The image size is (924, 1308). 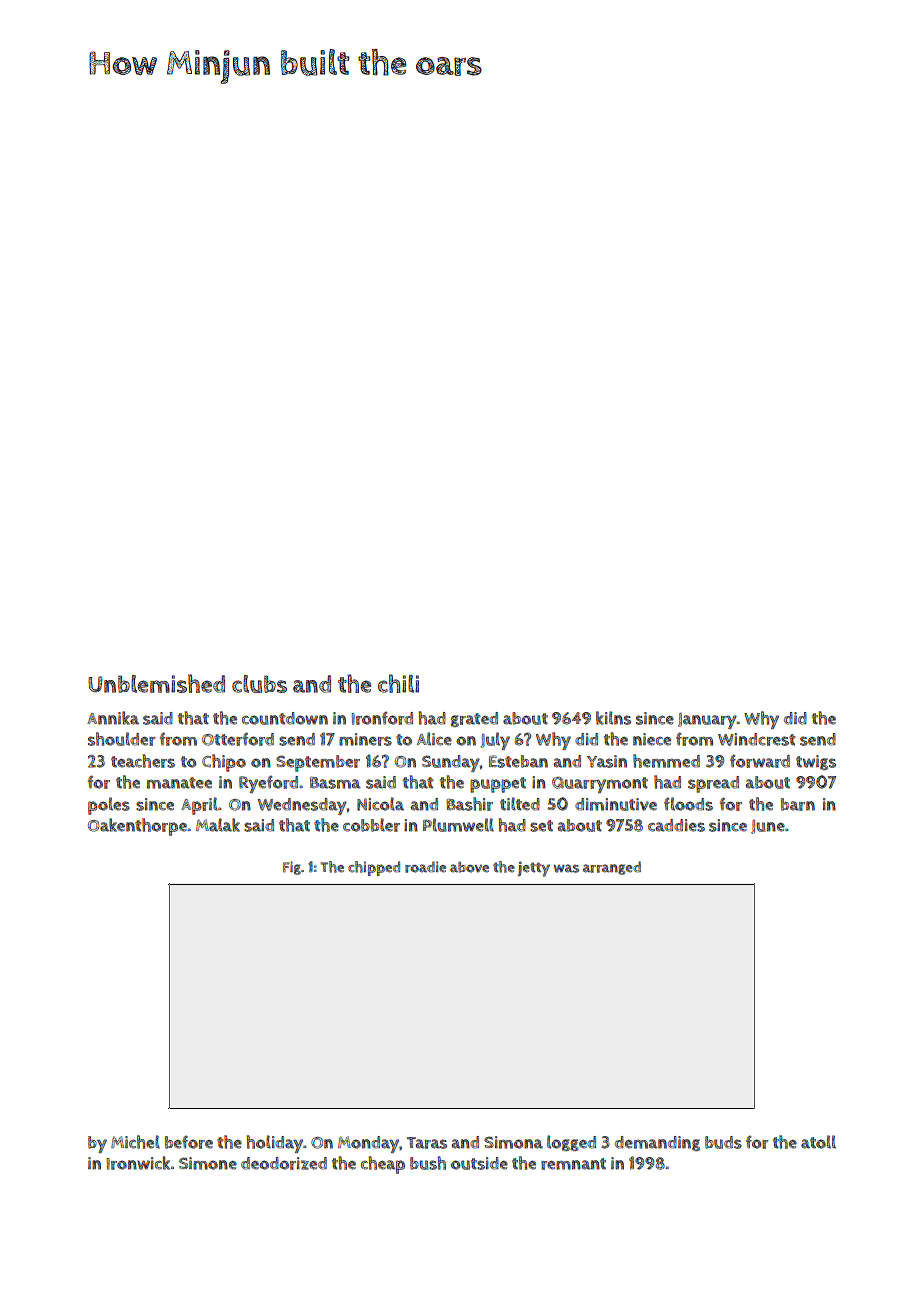 What do you see at coordinates (713, 784) in the document?
I see `spread` at bounding box center [713, 784].
